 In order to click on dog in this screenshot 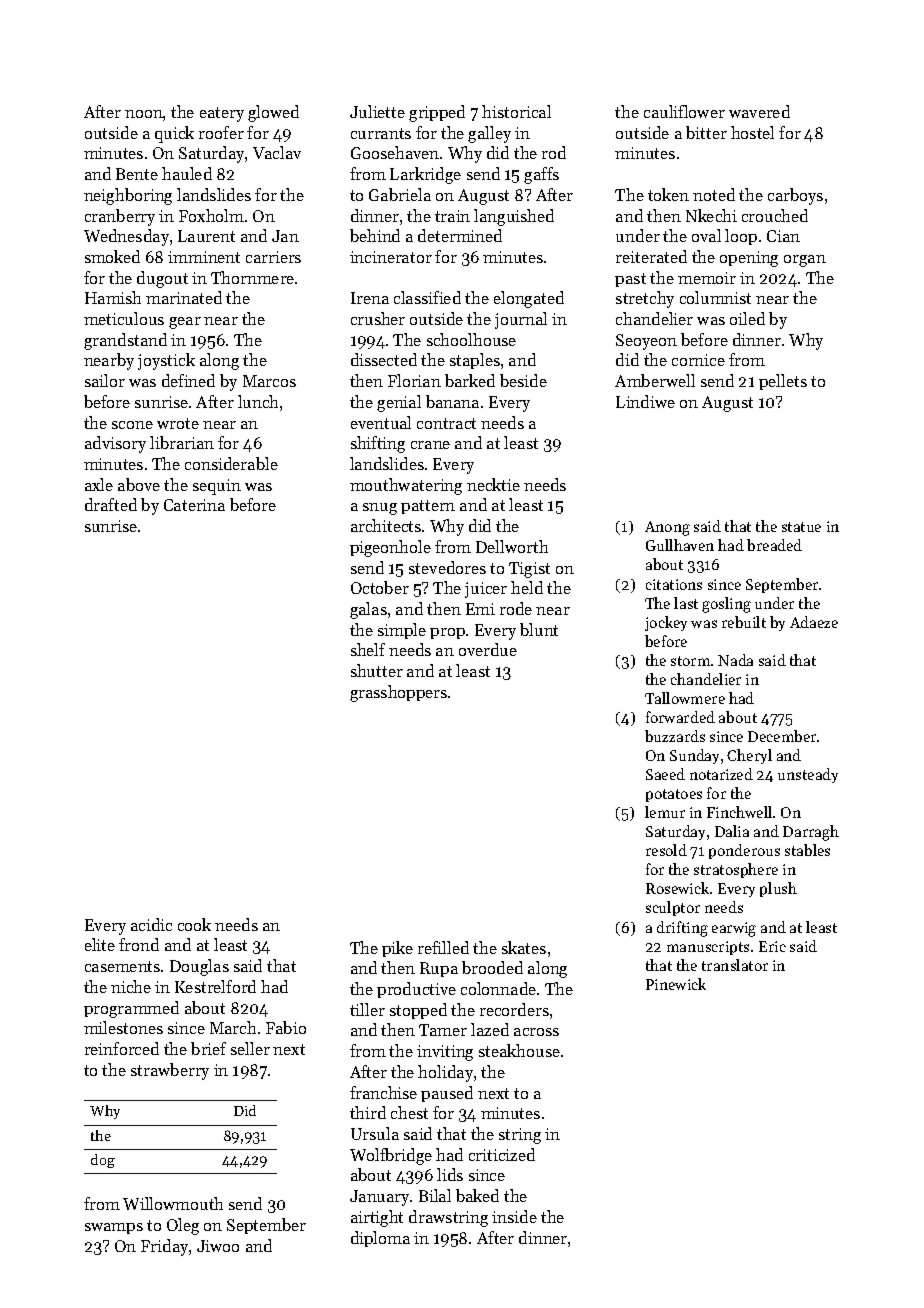, I will do `click(103, 1161)`.
